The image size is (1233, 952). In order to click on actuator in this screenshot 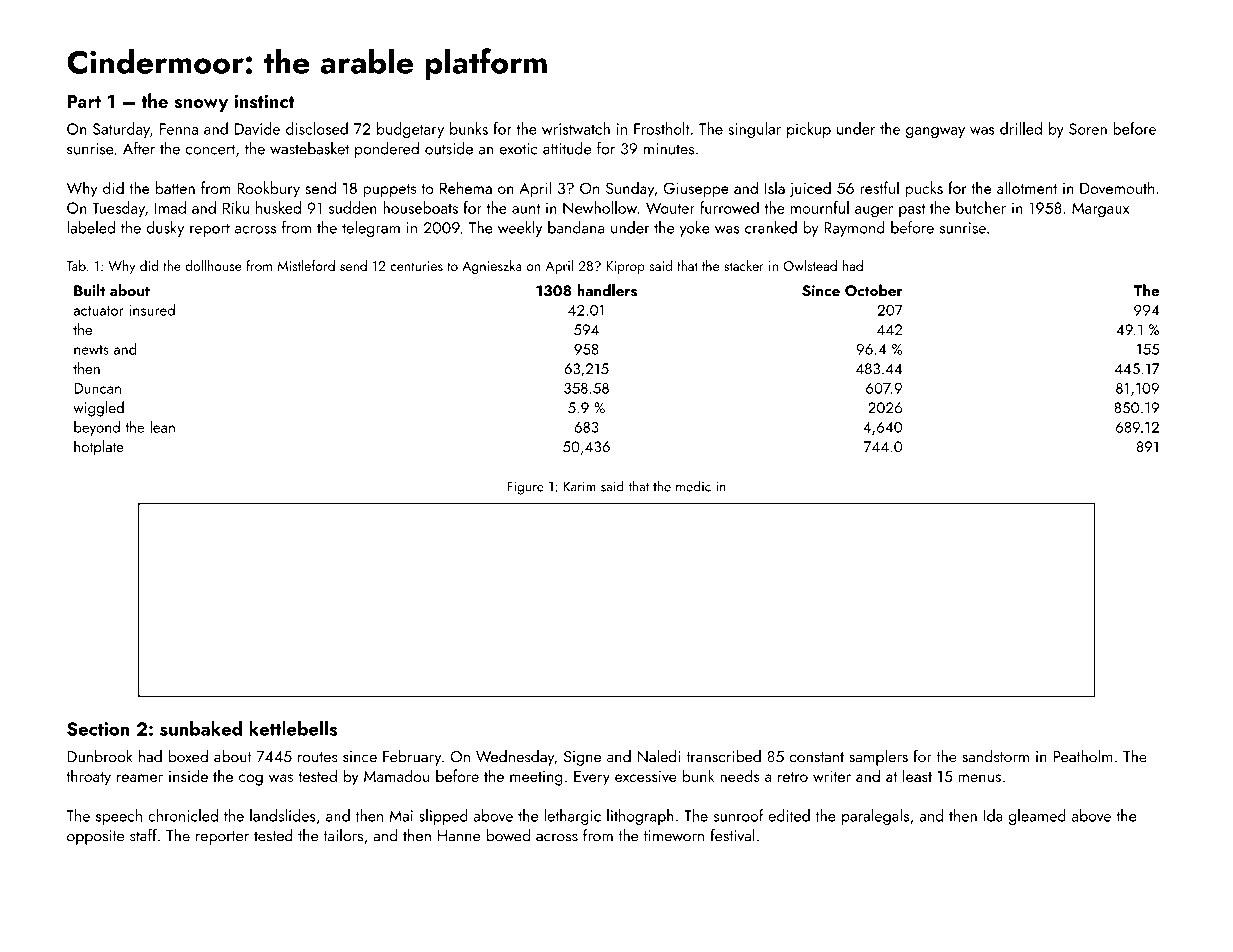, I will do `click(99, 311)`.
